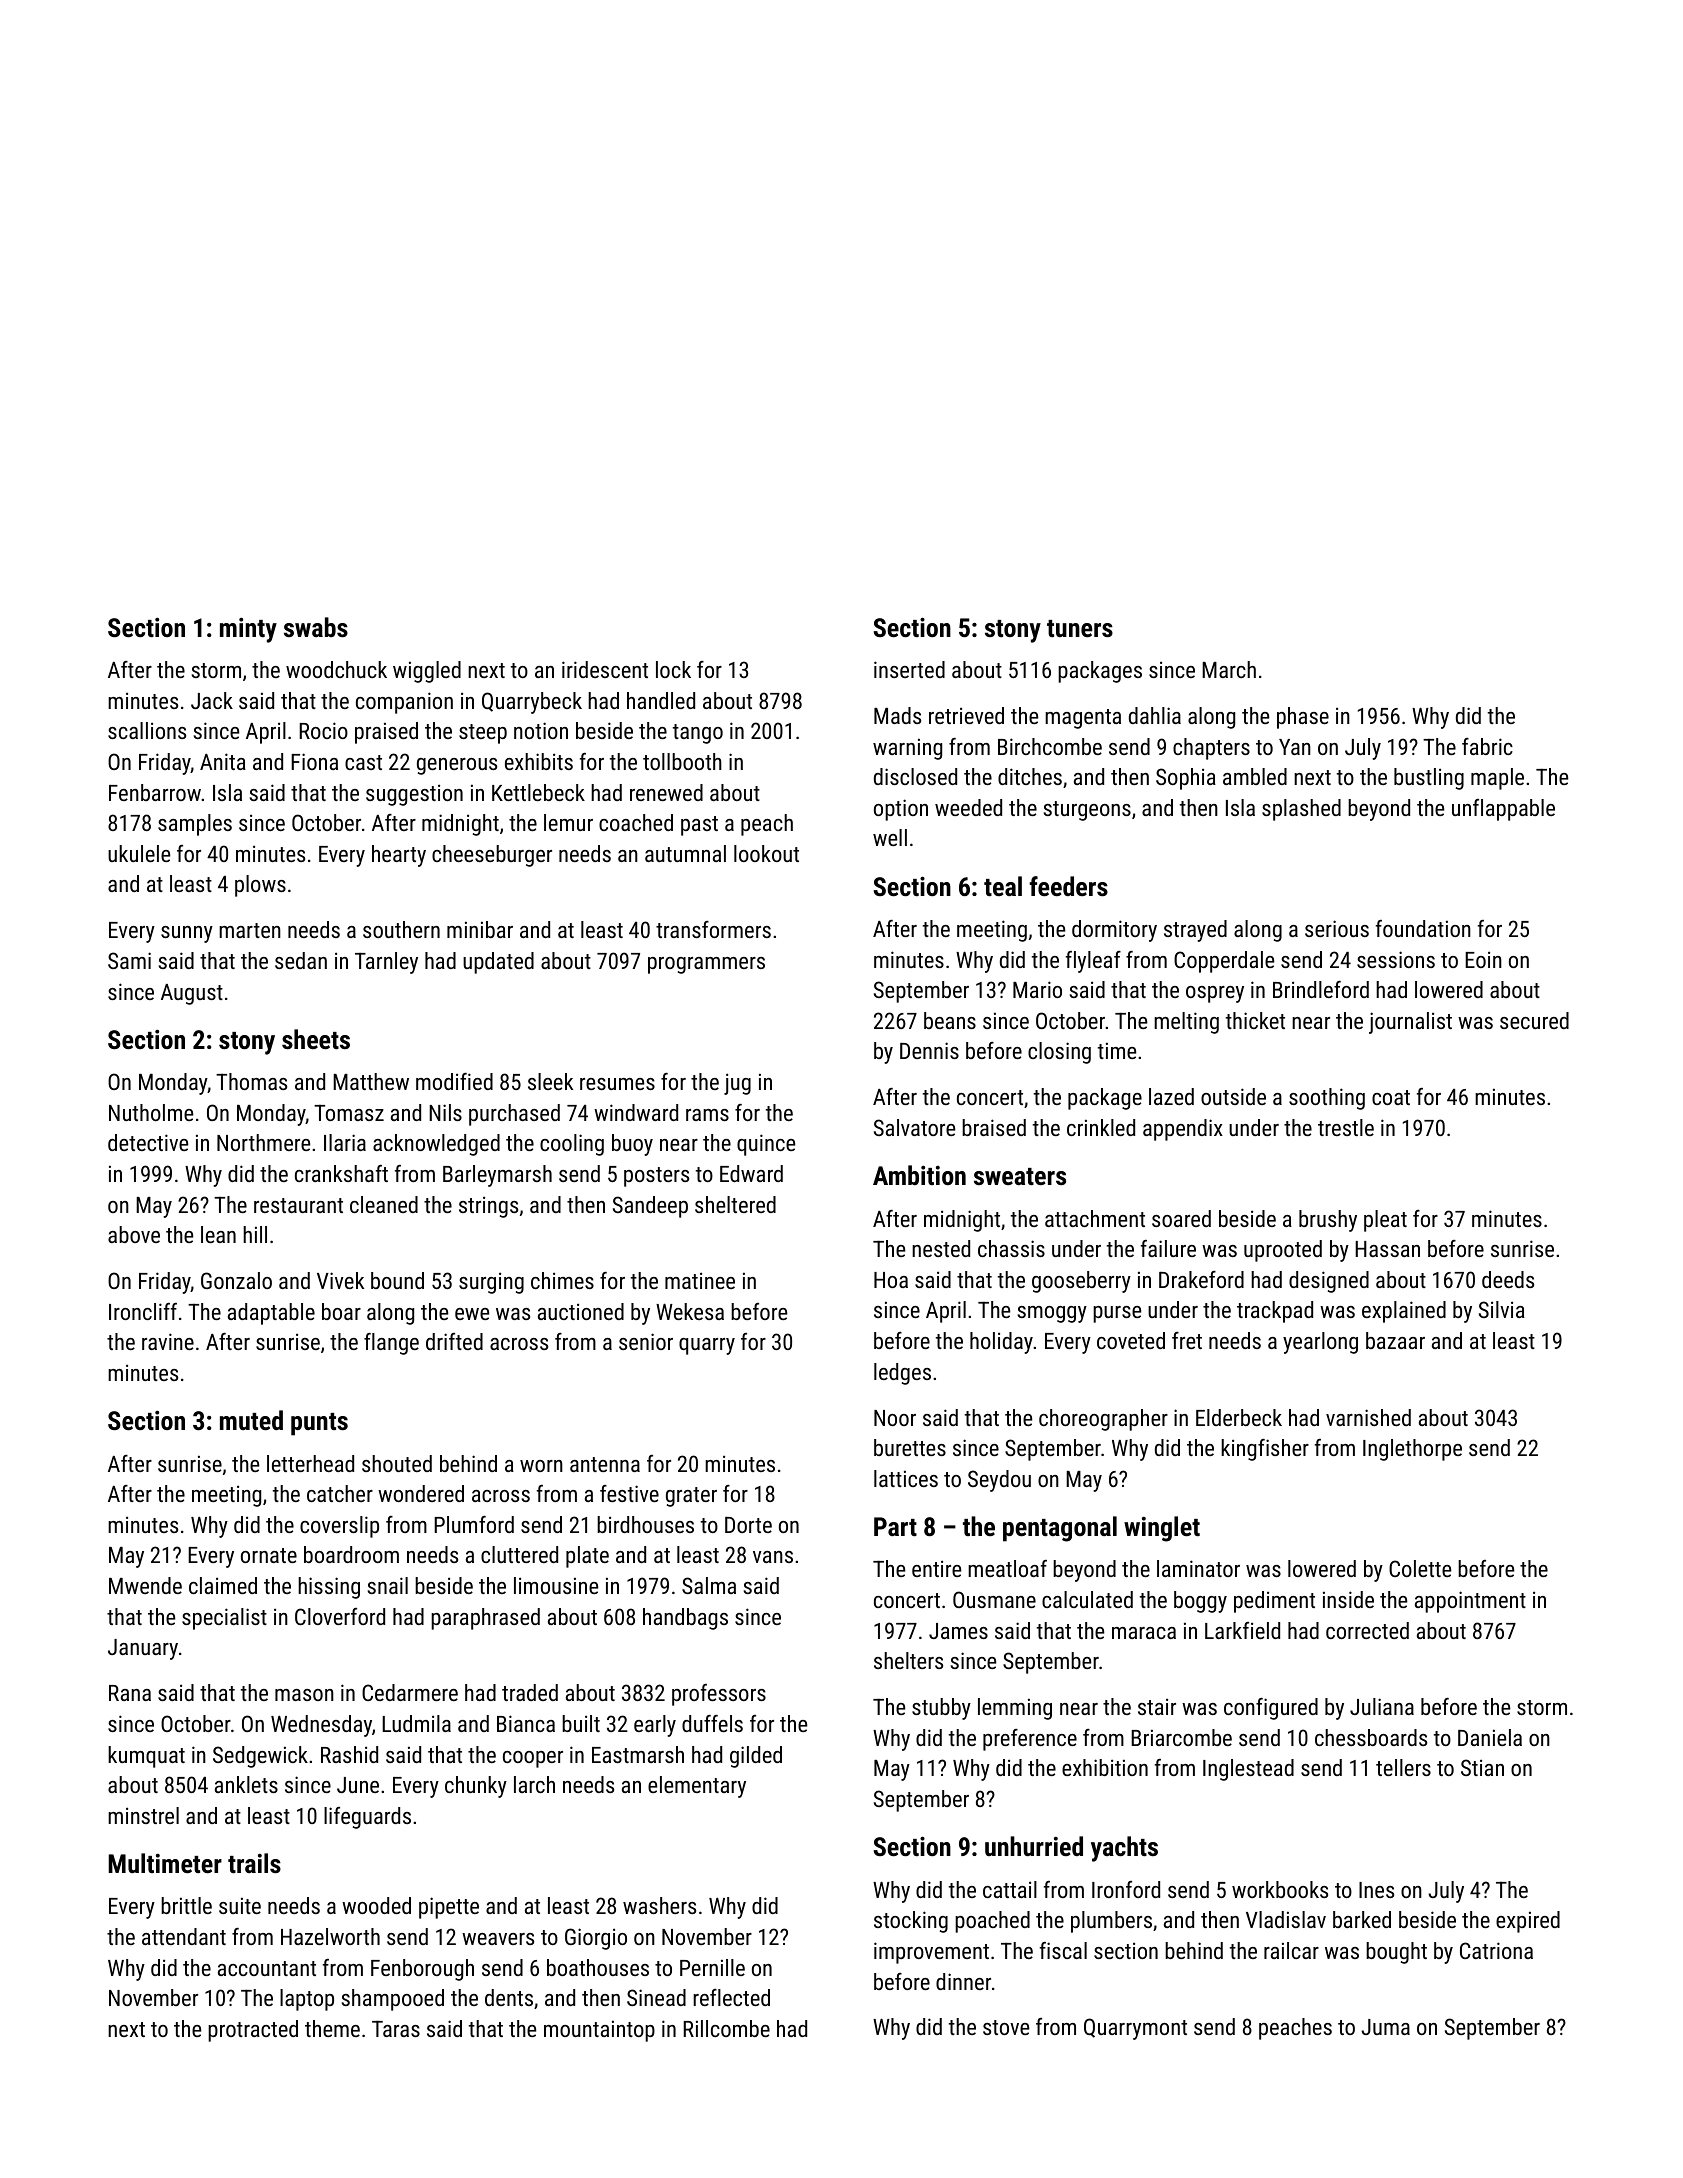 Image resolution: width=1683 pixels, height=2178 pixels. Describe the element at coordinates (941, 1709) in the page. I see `stubby` at that location.
